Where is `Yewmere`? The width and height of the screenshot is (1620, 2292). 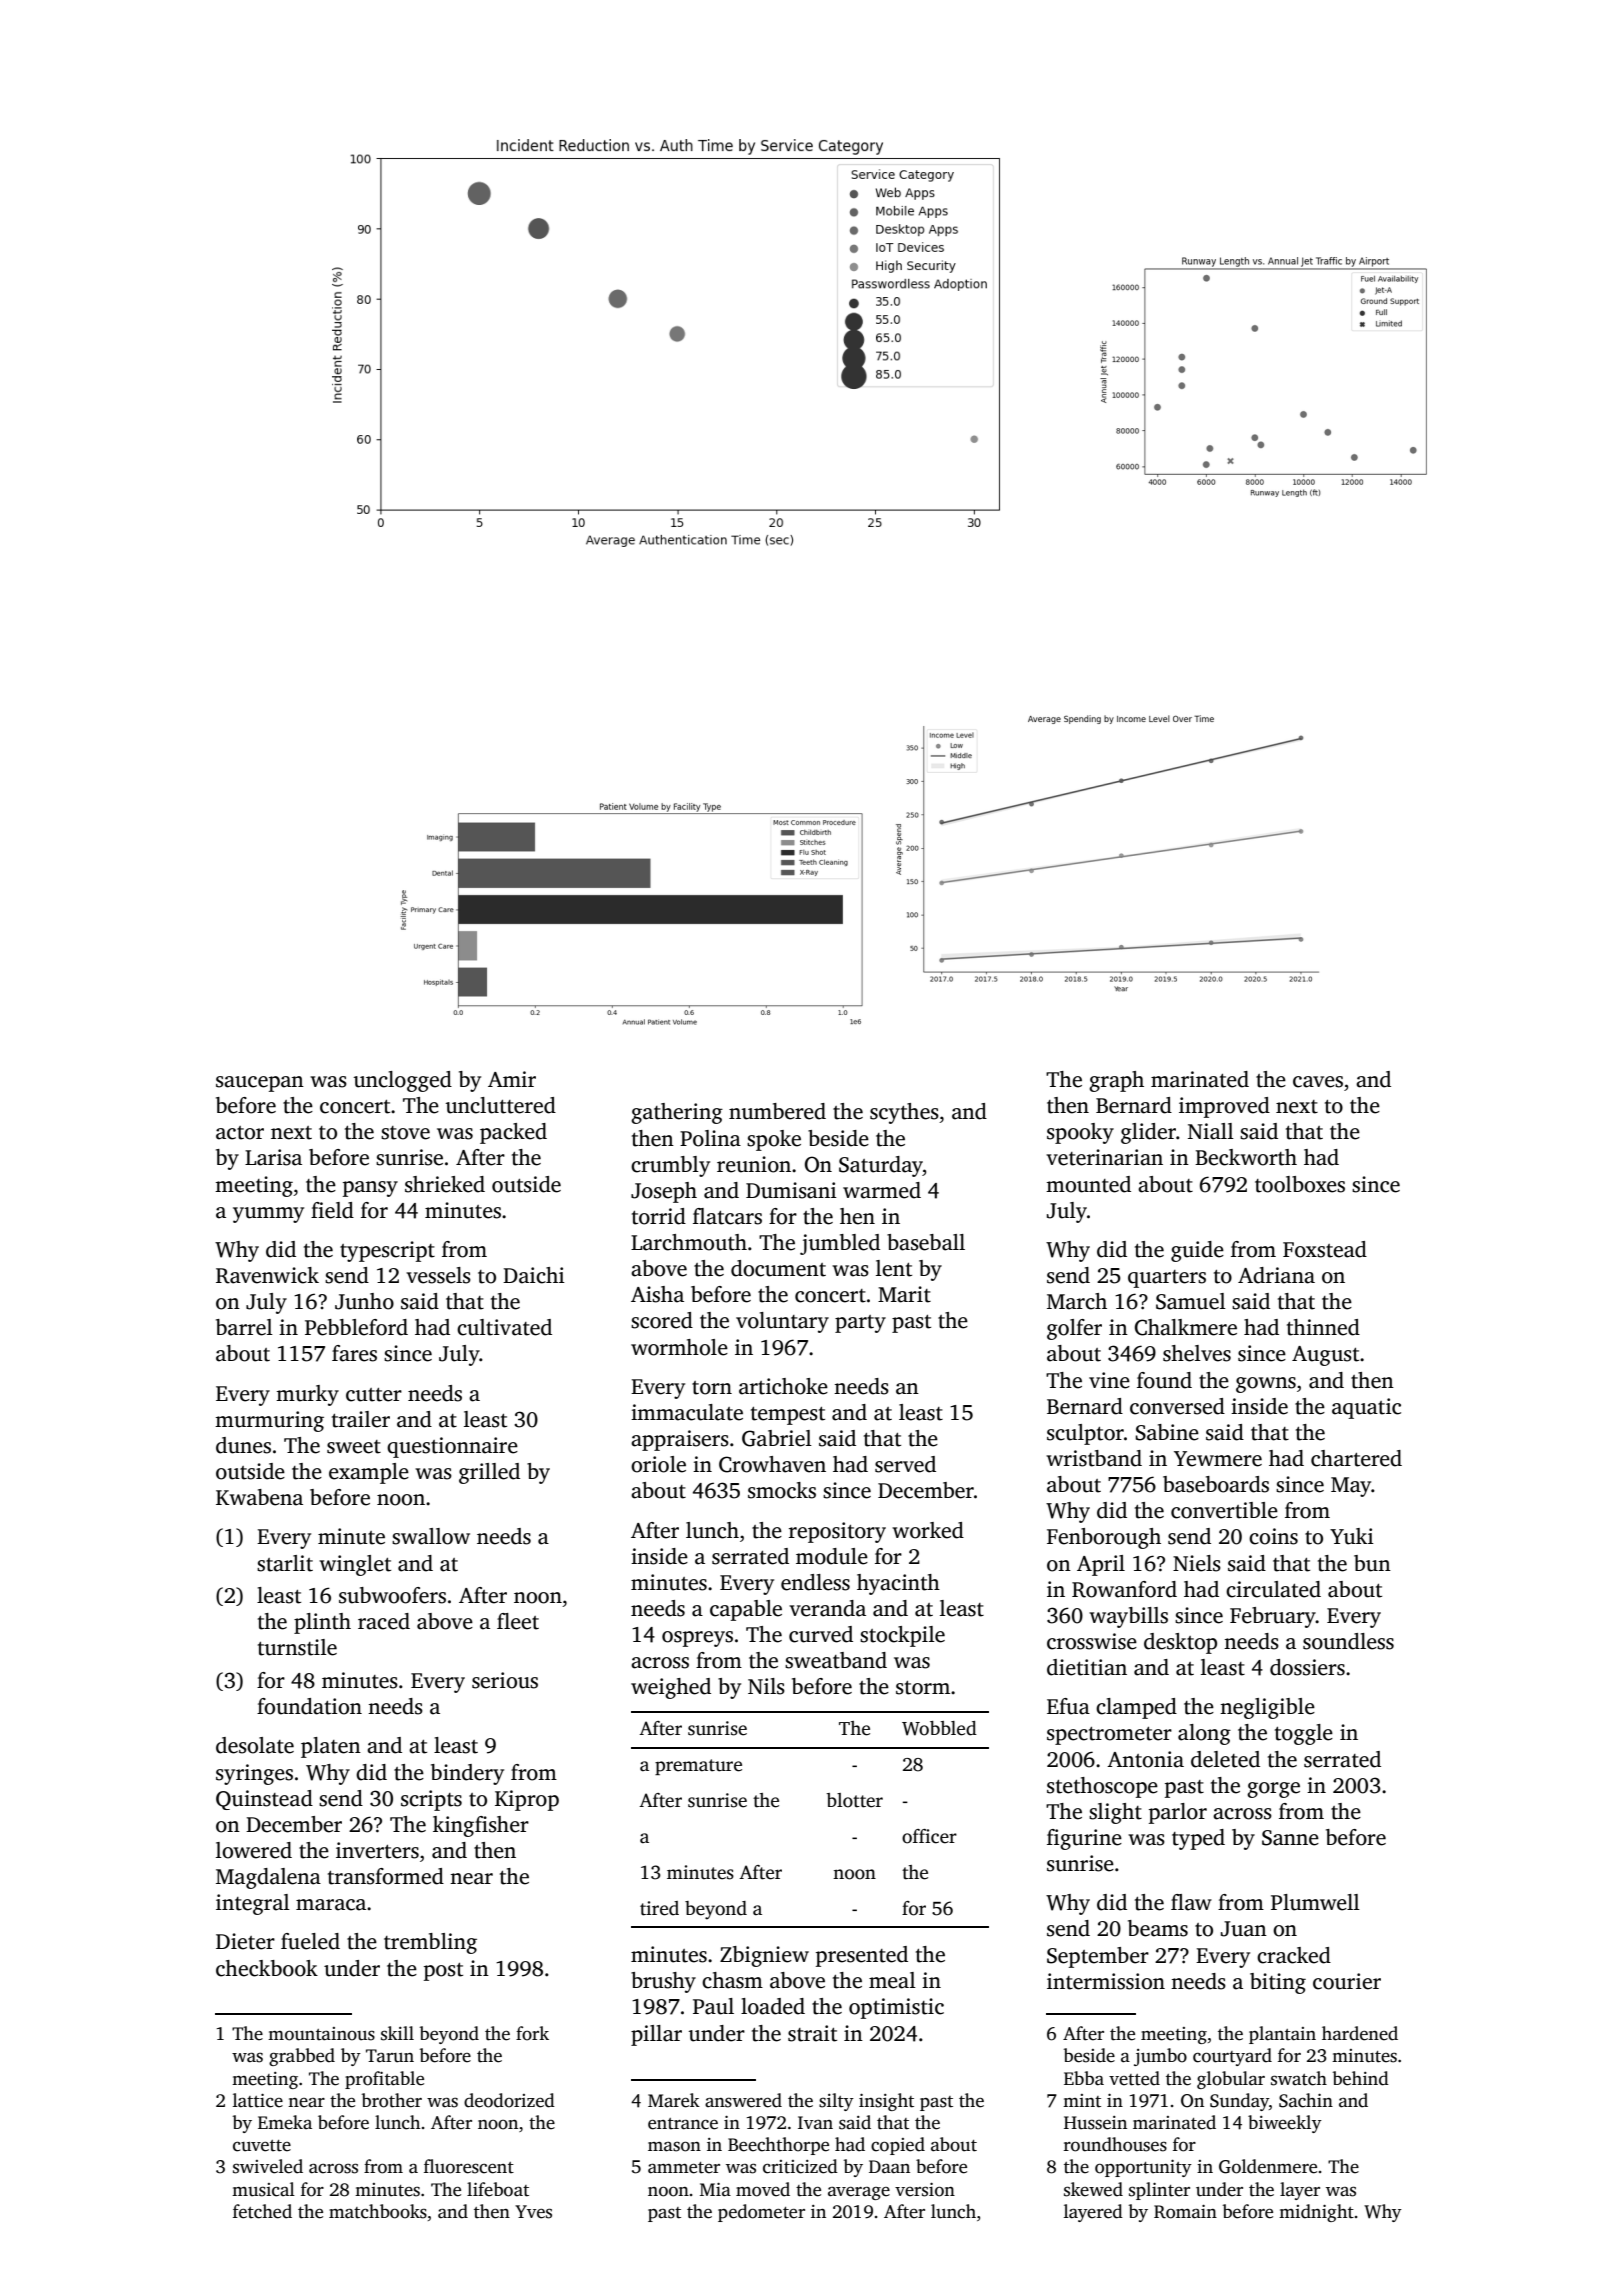 Yewmere is located at coordinates (1218, 1459).
